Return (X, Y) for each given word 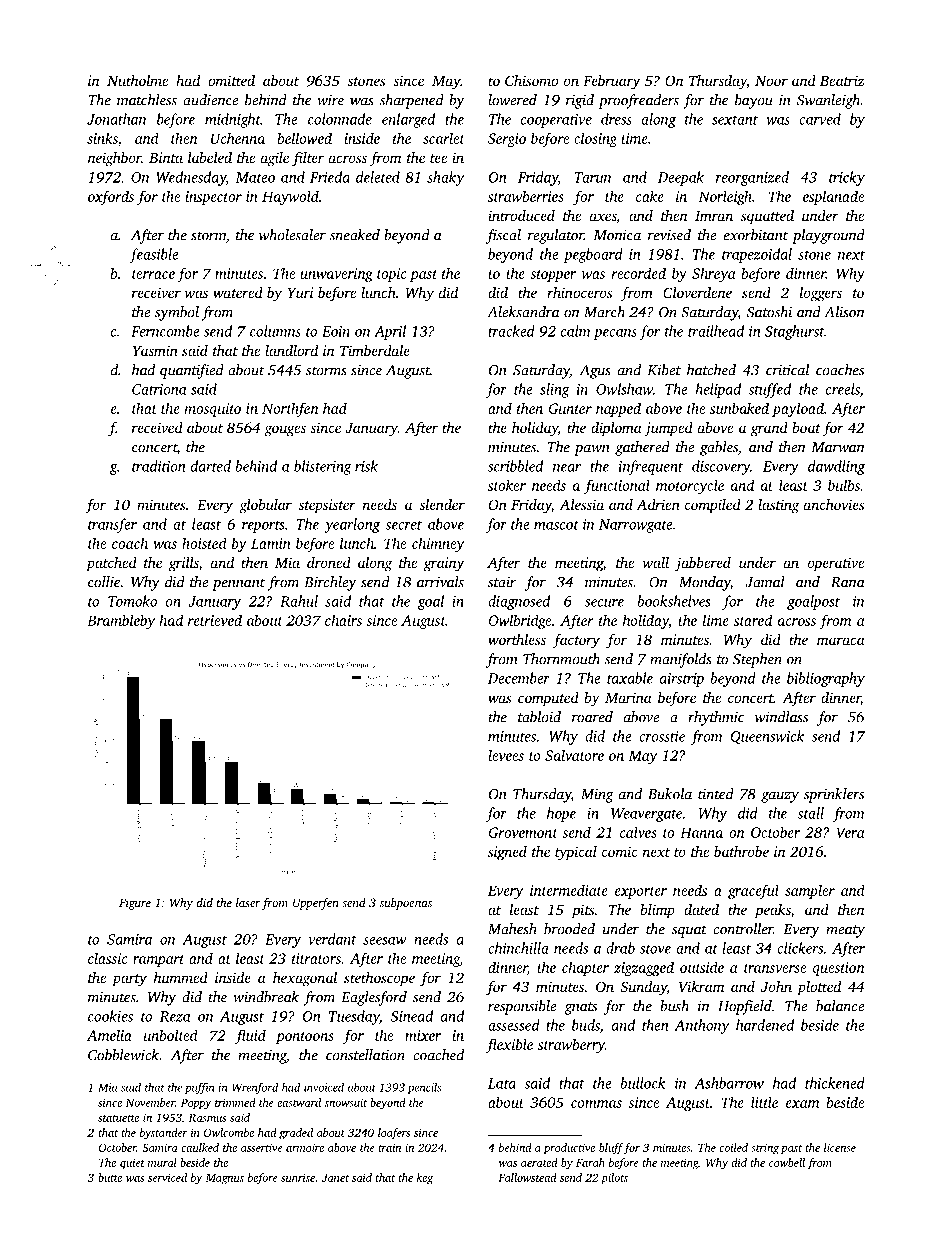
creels (843, 390)
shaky (446, 178)
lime (716, 620)
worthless (517, 639)
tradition (158, 466)
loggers (821, 294)
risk (366, 466)
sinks (102, 138)
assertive (262, 1147)
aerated (539, 1162)
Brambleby (121, 621)
